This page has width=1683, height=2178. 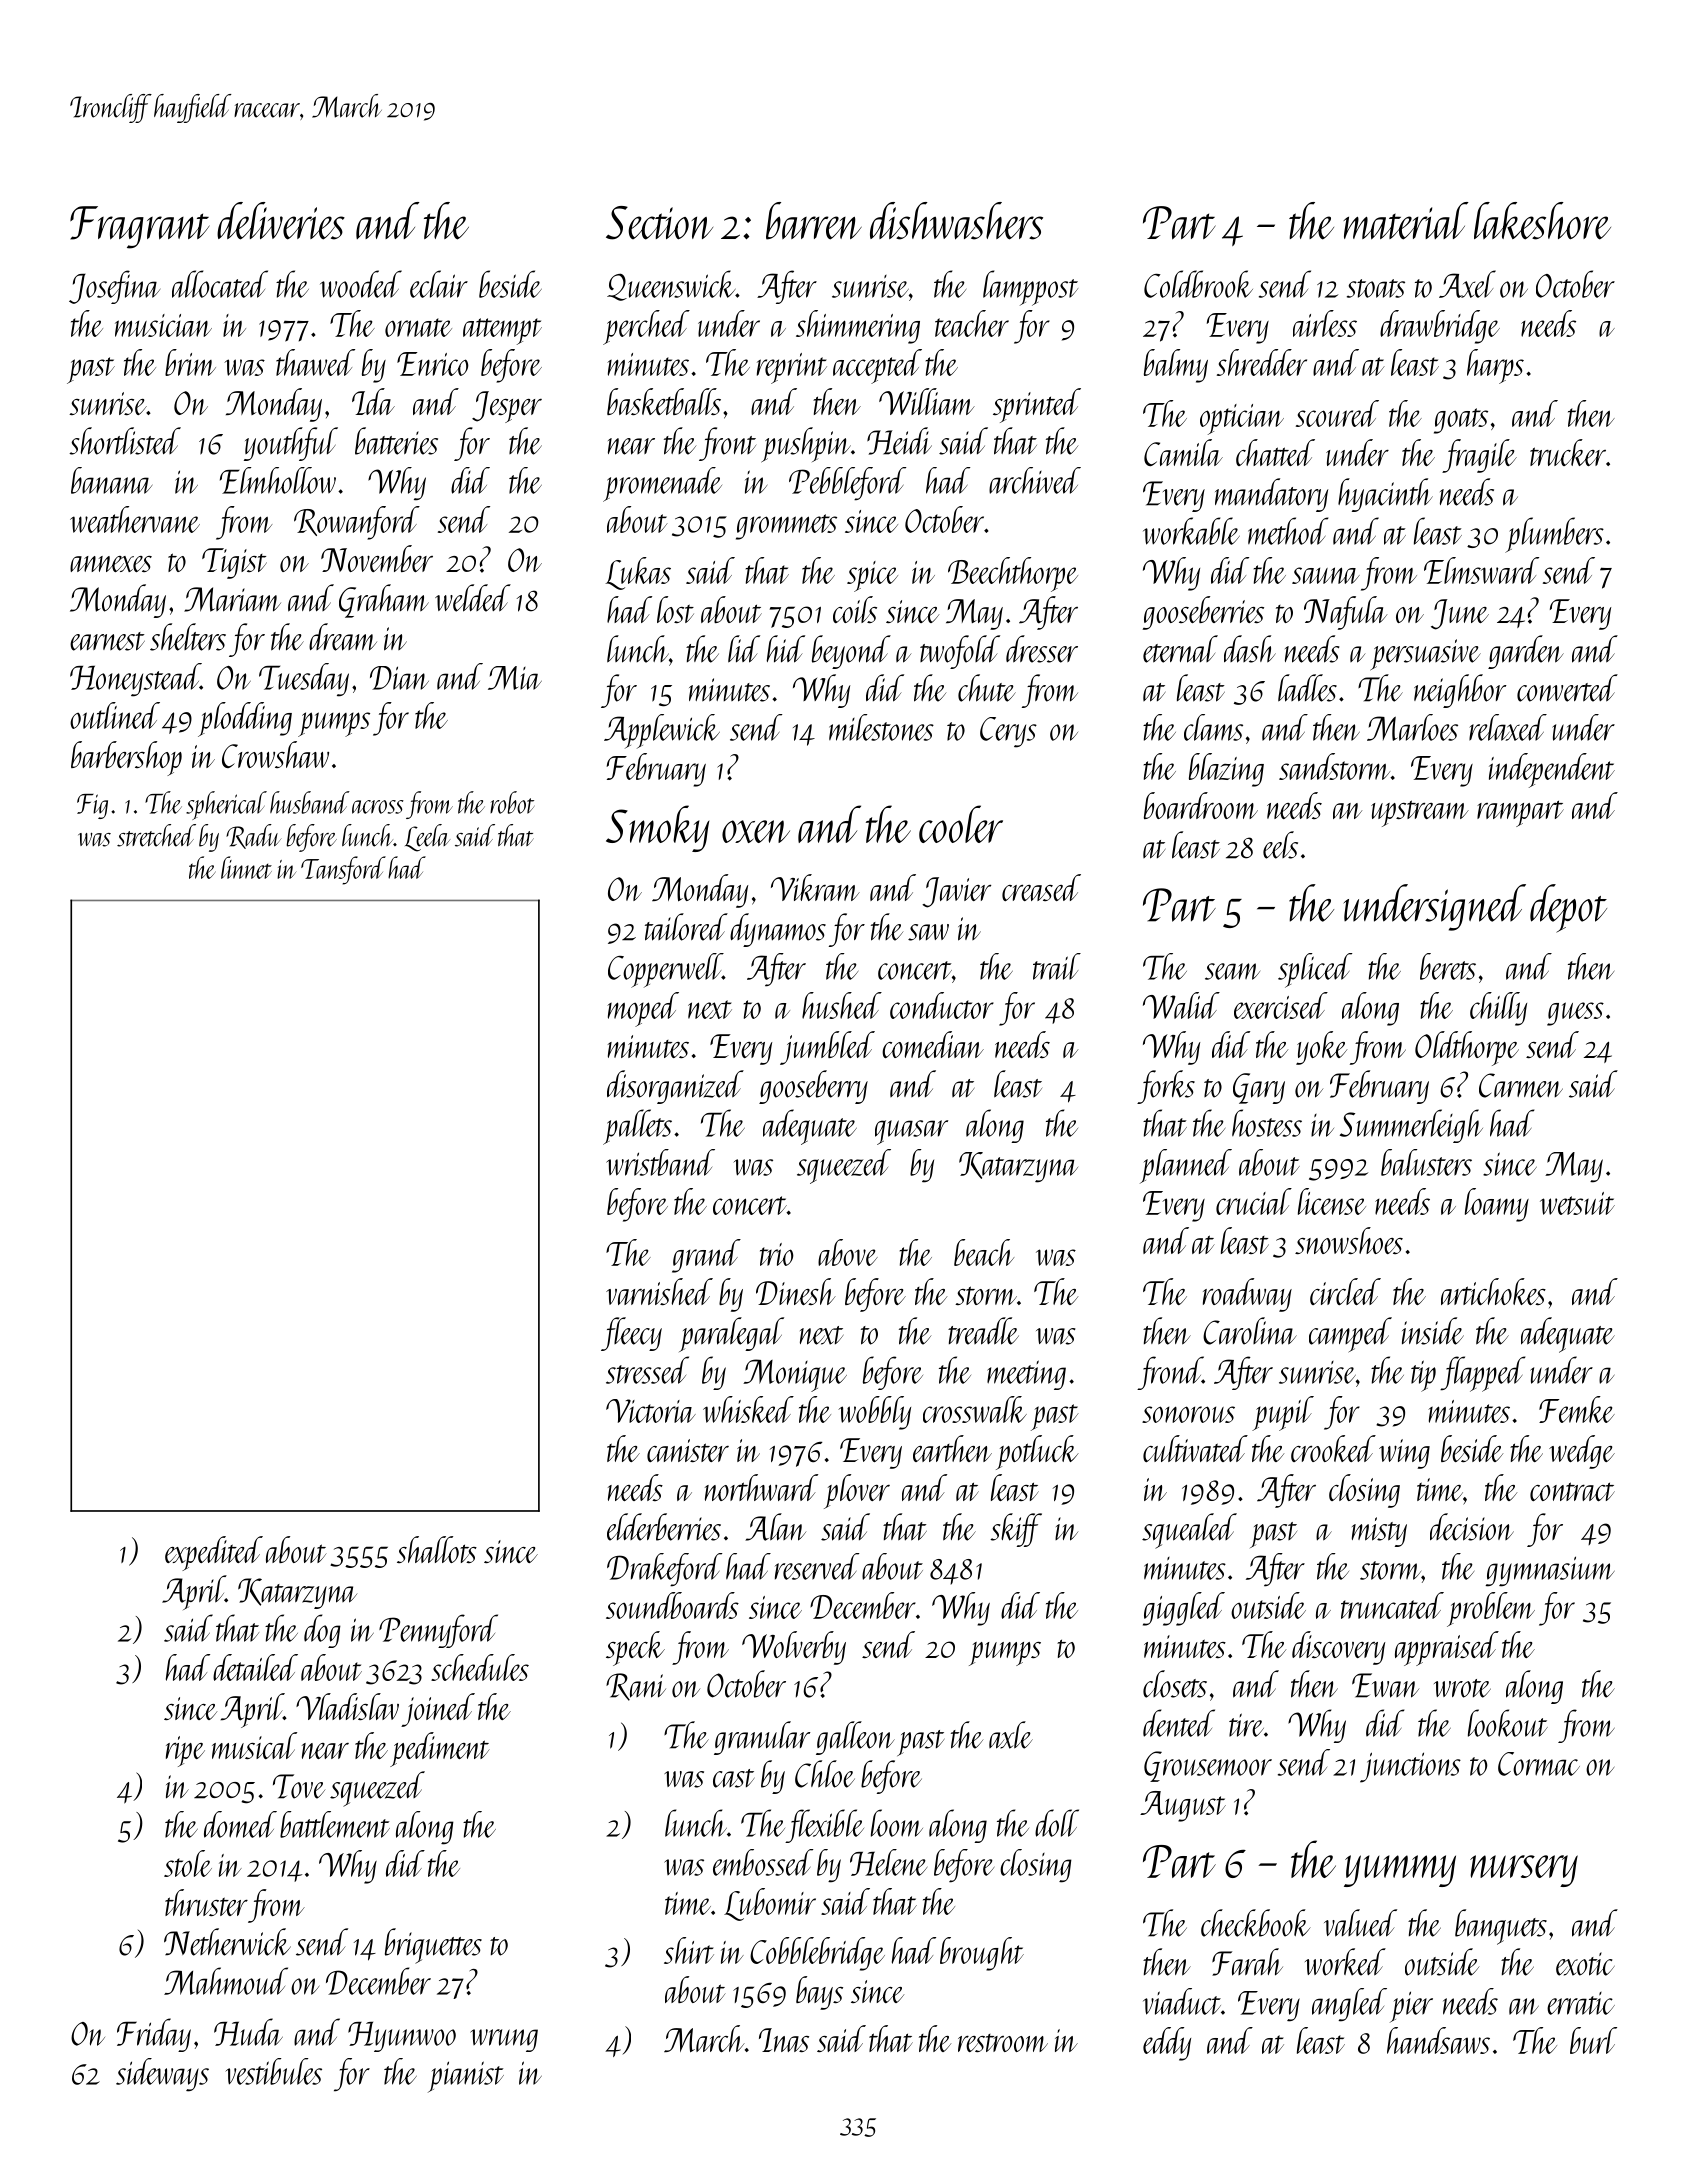 What do you see at coordinates (440, 1749) in the page?
I see `pediment` at bounding box center [440, 1749].
